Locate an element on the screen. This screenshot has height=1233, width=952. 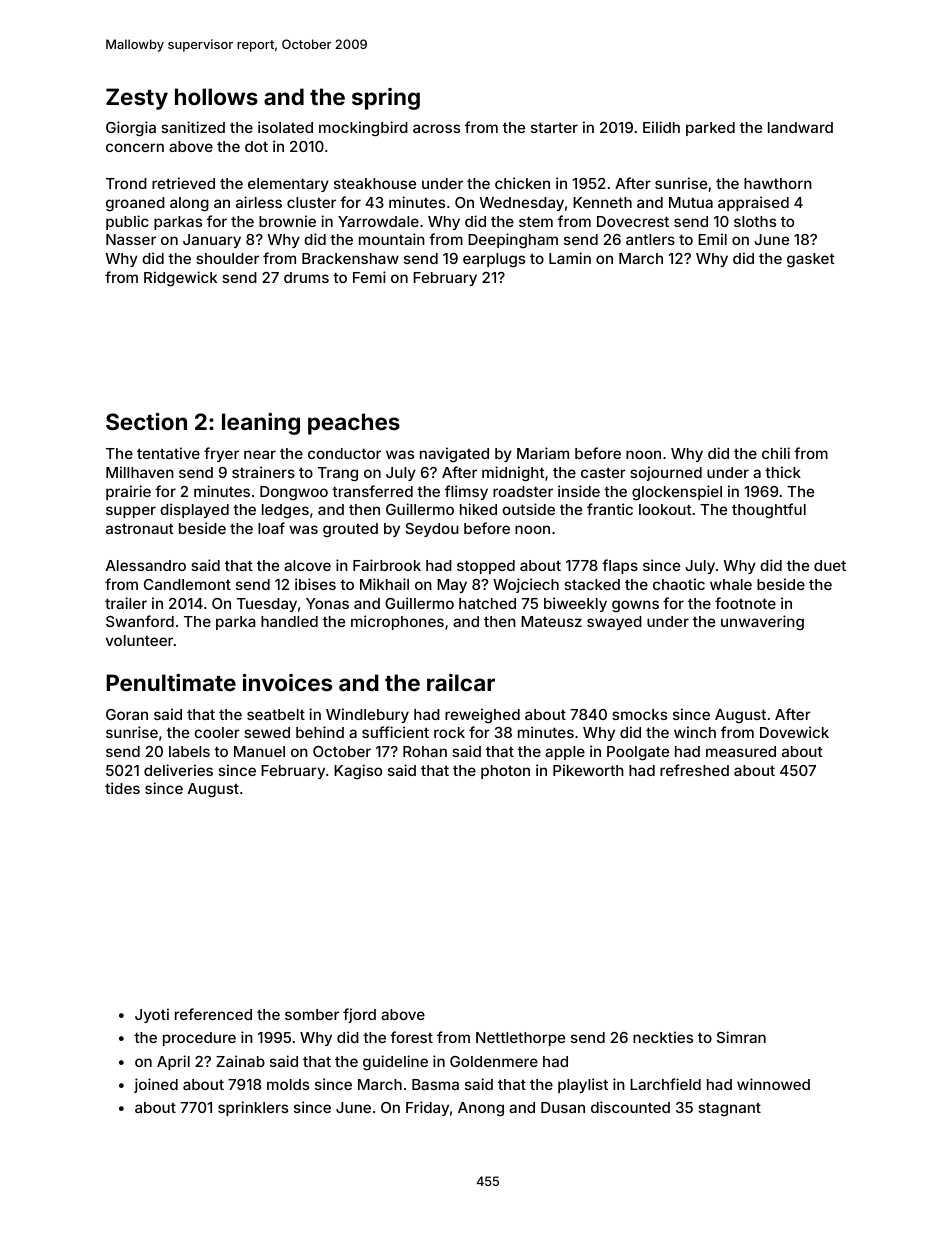
stagnant is located at coordinates (729, 1110).
